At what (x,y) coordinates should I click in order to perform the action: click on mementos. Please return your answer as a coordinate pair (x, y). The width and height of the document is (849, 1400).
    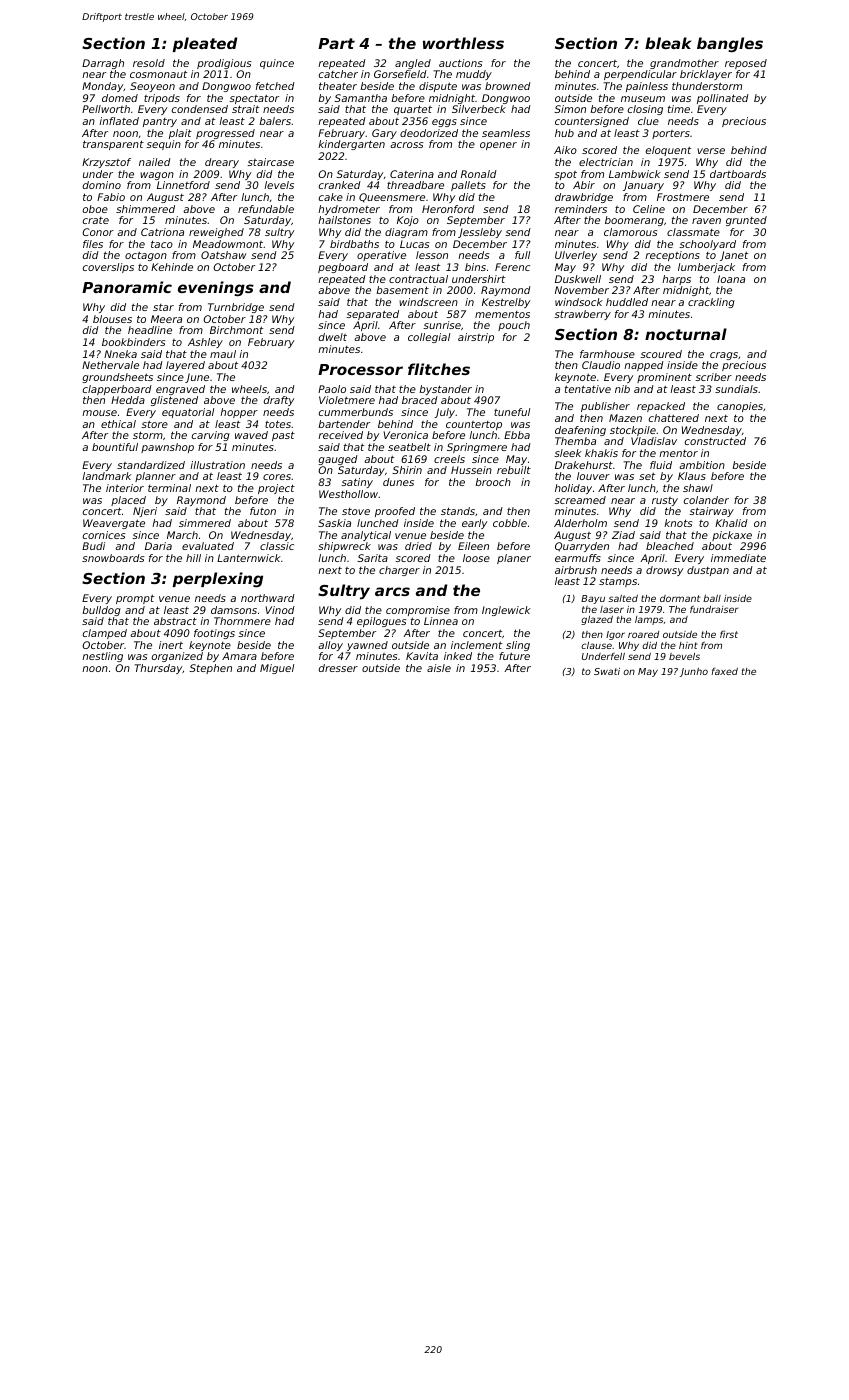
    Looking at the image, I should click on (502, 314).
